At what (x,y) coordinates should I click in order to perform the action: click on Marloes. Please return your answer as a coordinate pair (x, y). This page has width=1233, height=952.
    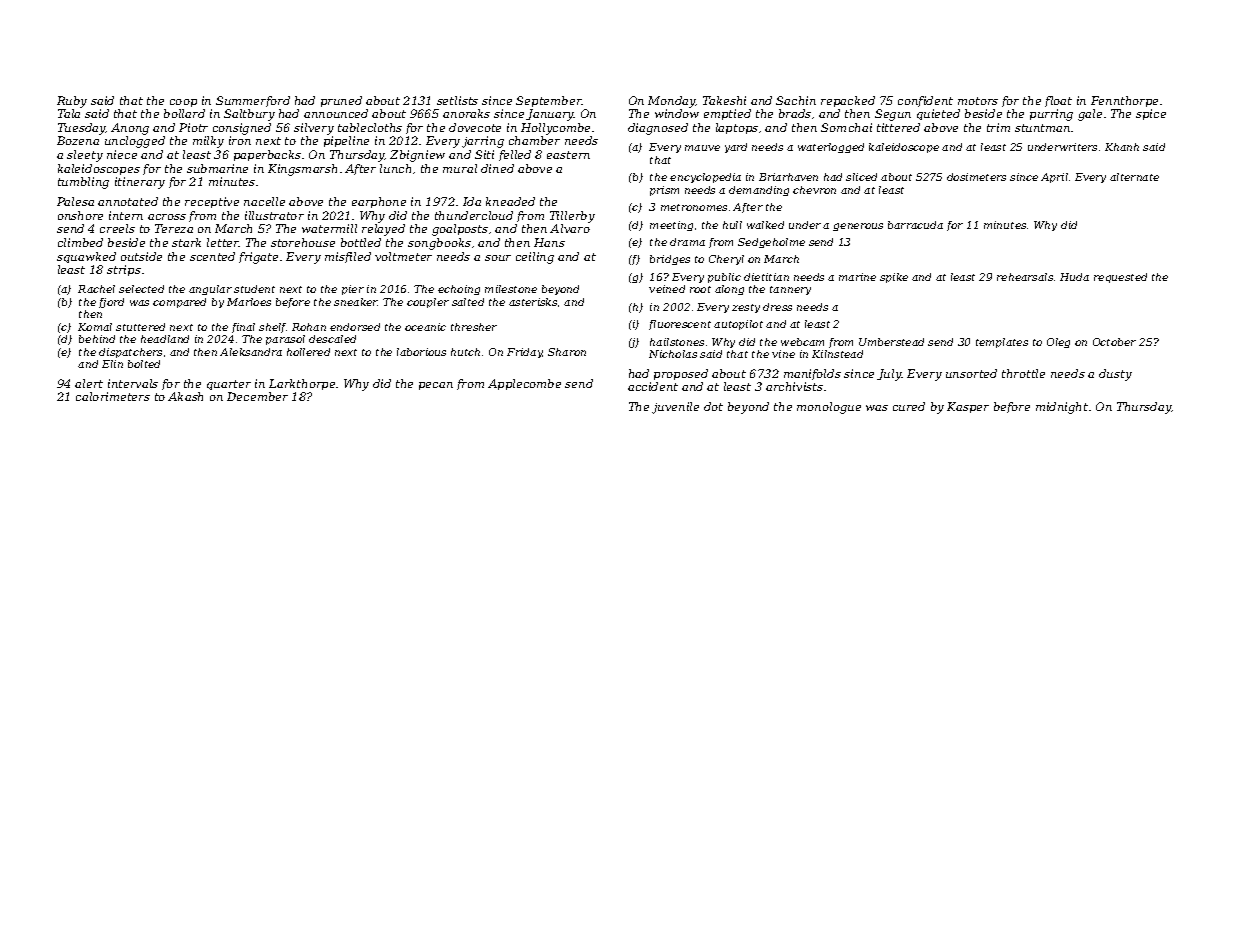
    Looking at the image, I should click on (249, 302).
